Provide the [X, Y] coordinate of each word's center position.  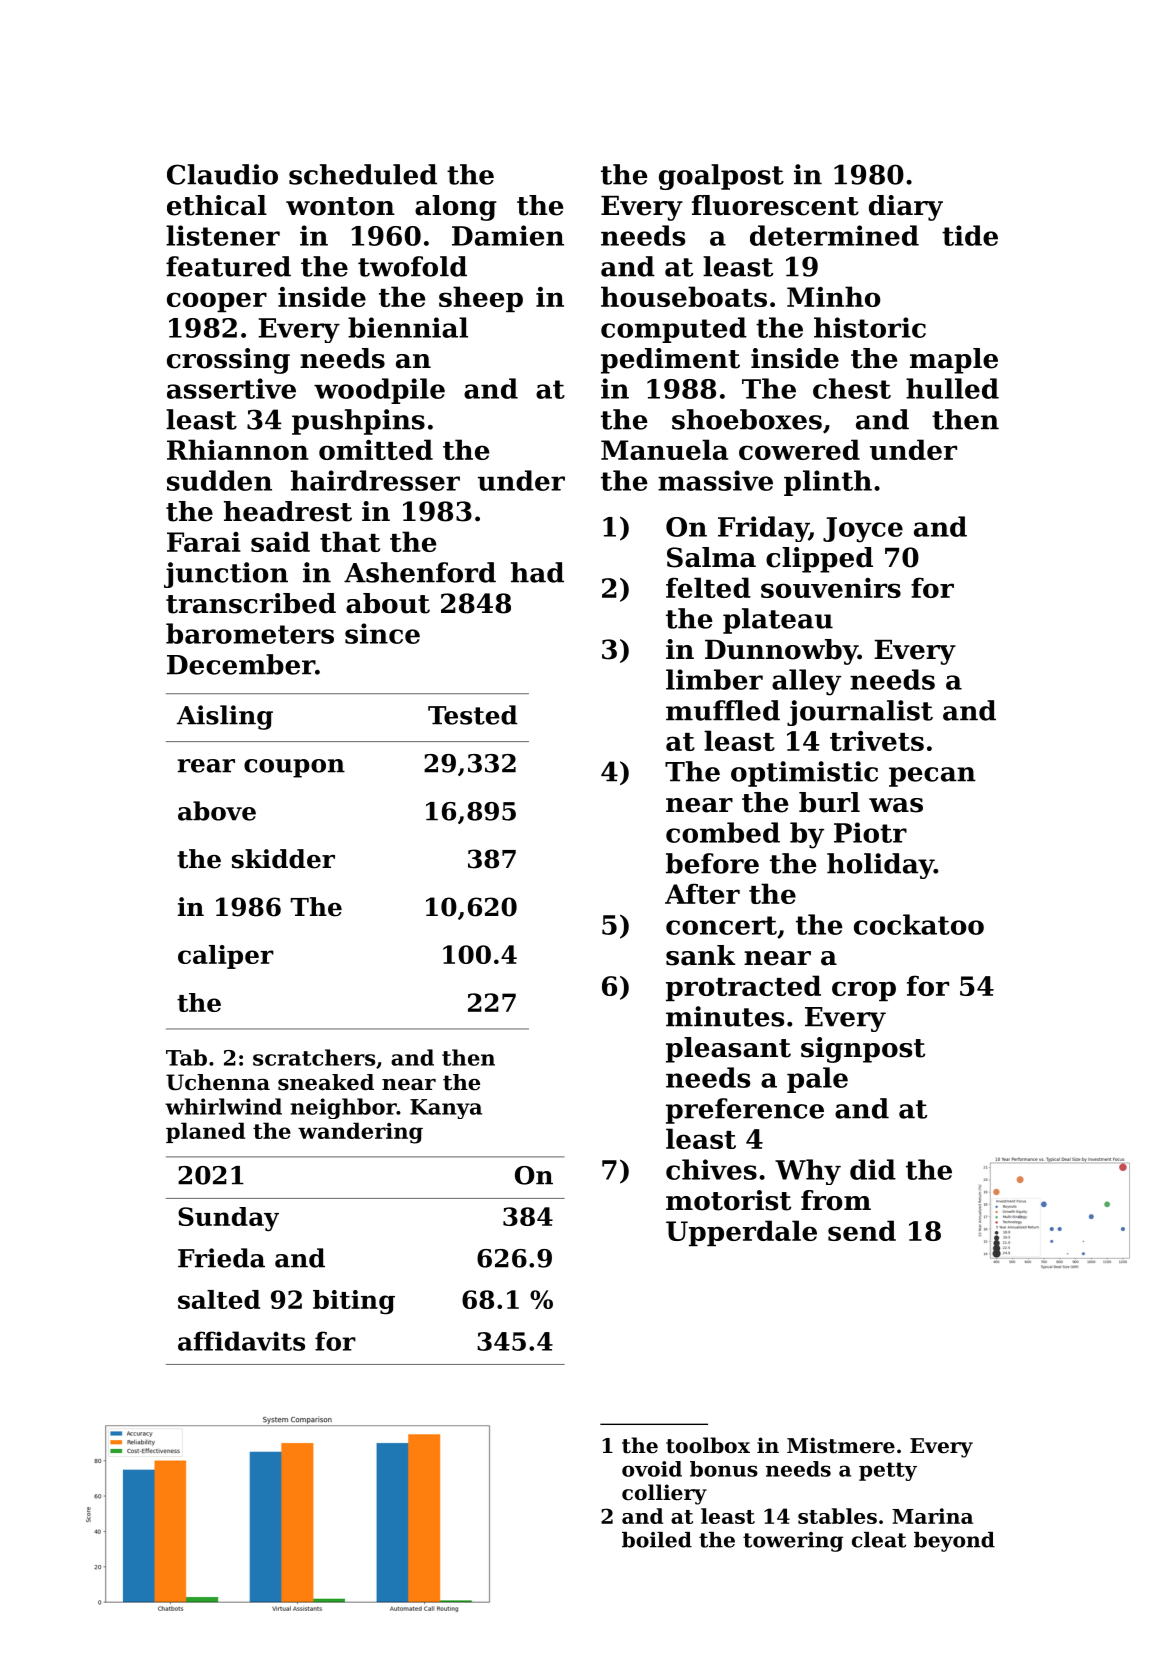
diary [906, 208]
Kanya [446, 1109]
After [702, 893]
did [873, 1169]
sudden [219, 480]
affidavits [241, 1341]
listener [223, 235]
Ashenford [420, 572]
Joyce [863, 530]
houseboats [684, 296]
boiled [657, 1540]
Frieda [221, 1258]
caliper [226, 957]
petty [888, 1471]
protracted [743, 988]
